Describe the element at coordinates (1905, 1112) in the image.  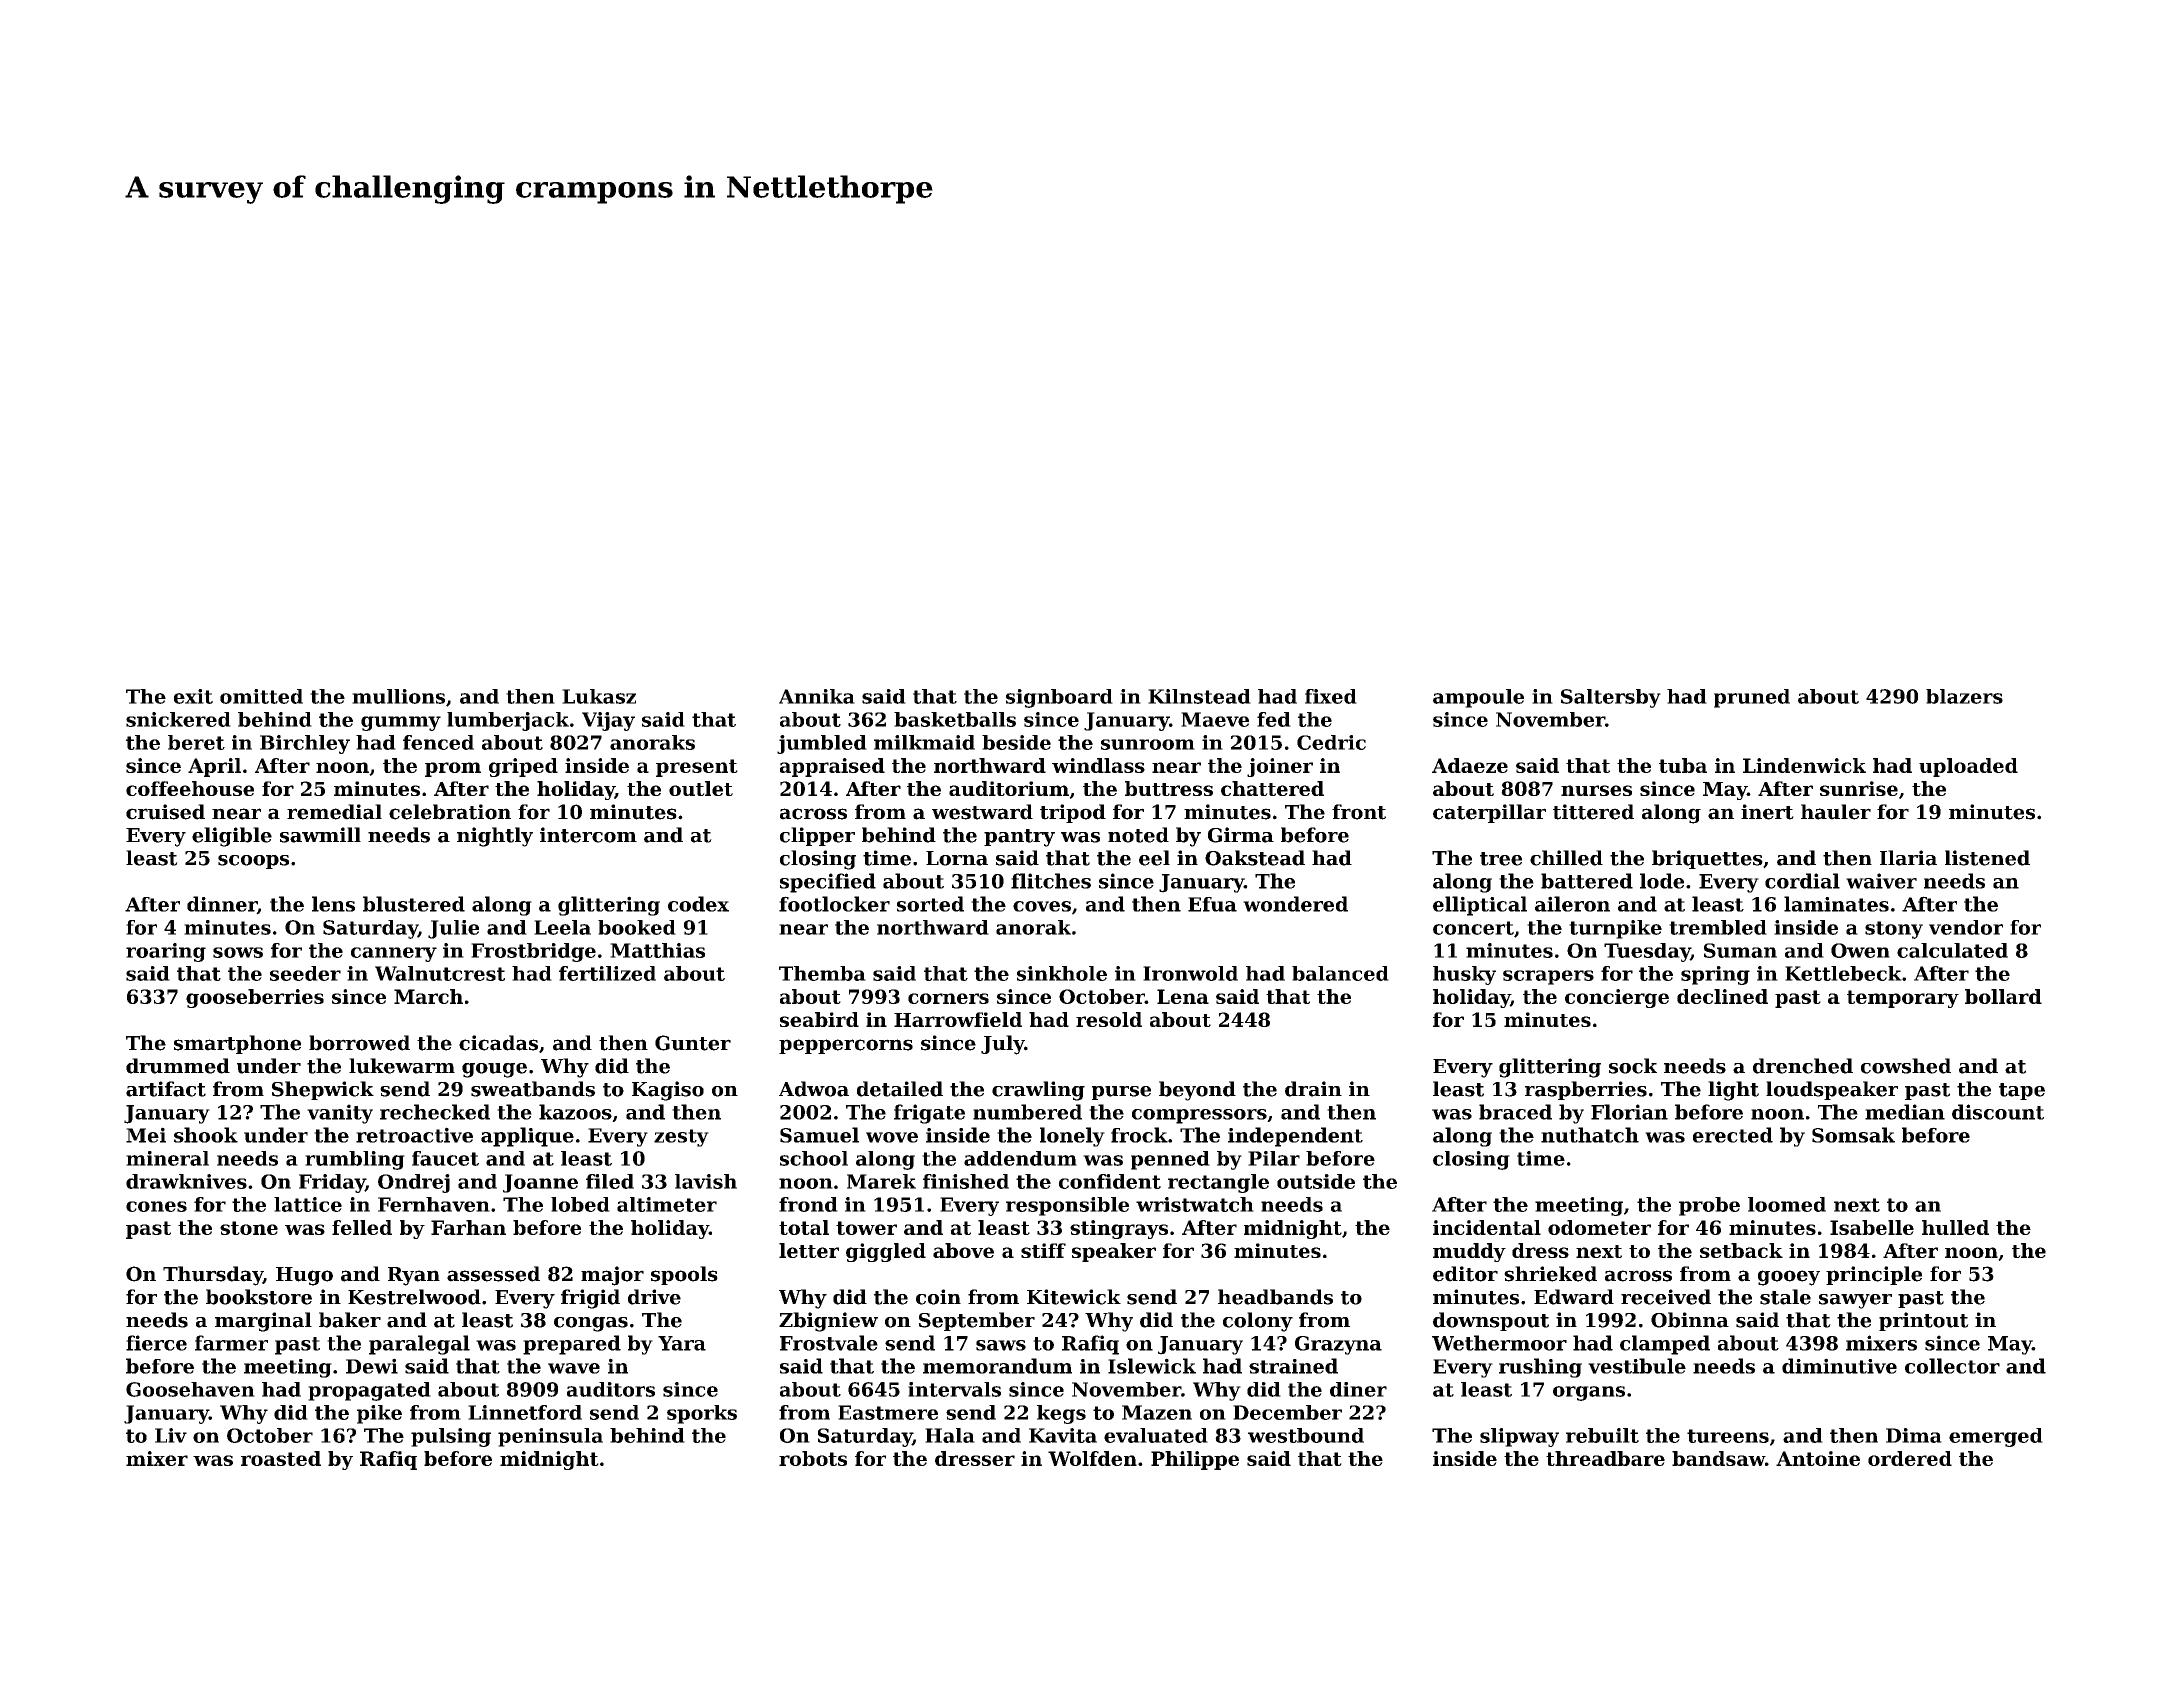
I see `median` at that location.
